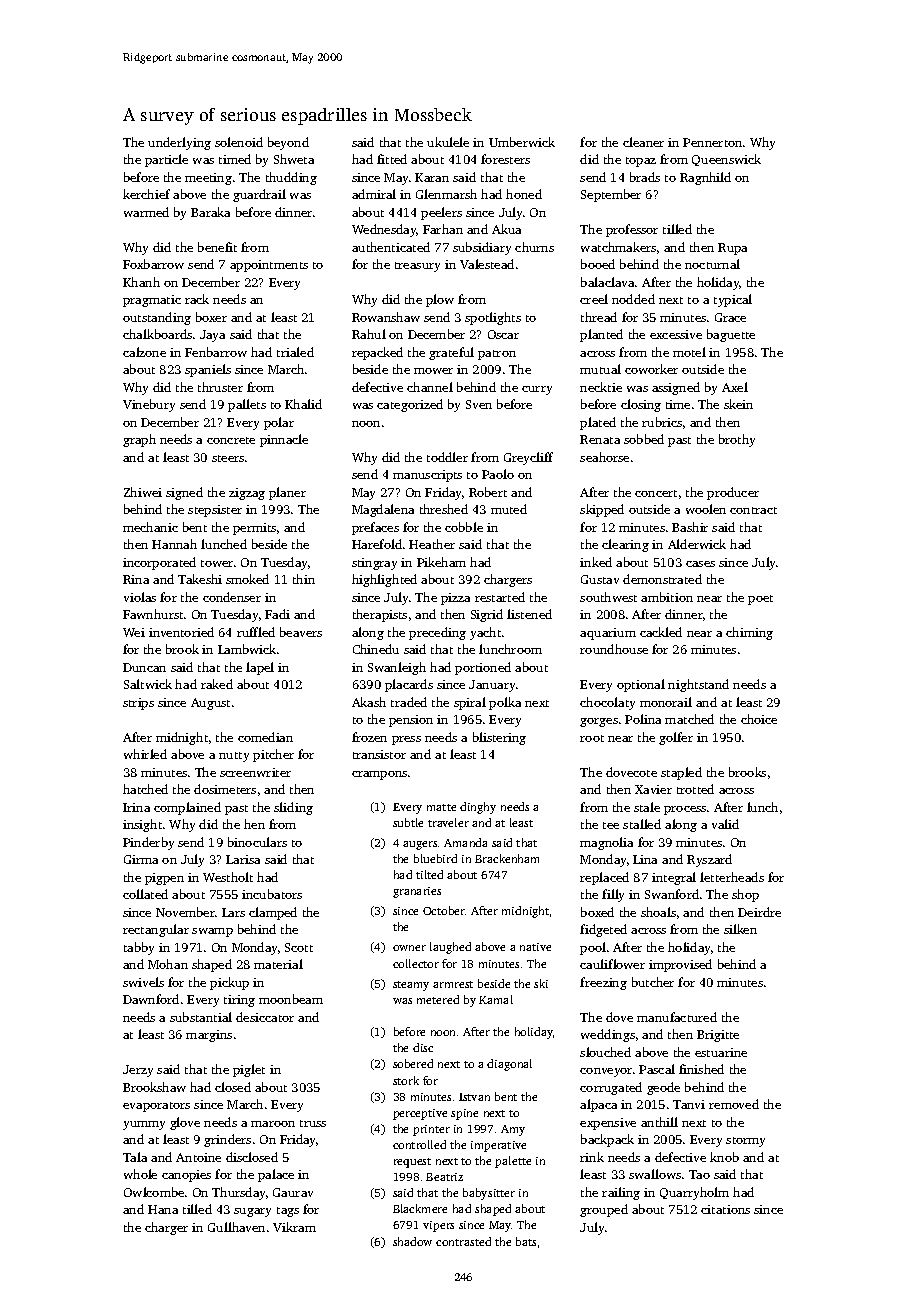 The height and width of the image is (1316, 908). Describe the element at coordinates (294, 1227) in the image. I see `Vikram` at that location.
